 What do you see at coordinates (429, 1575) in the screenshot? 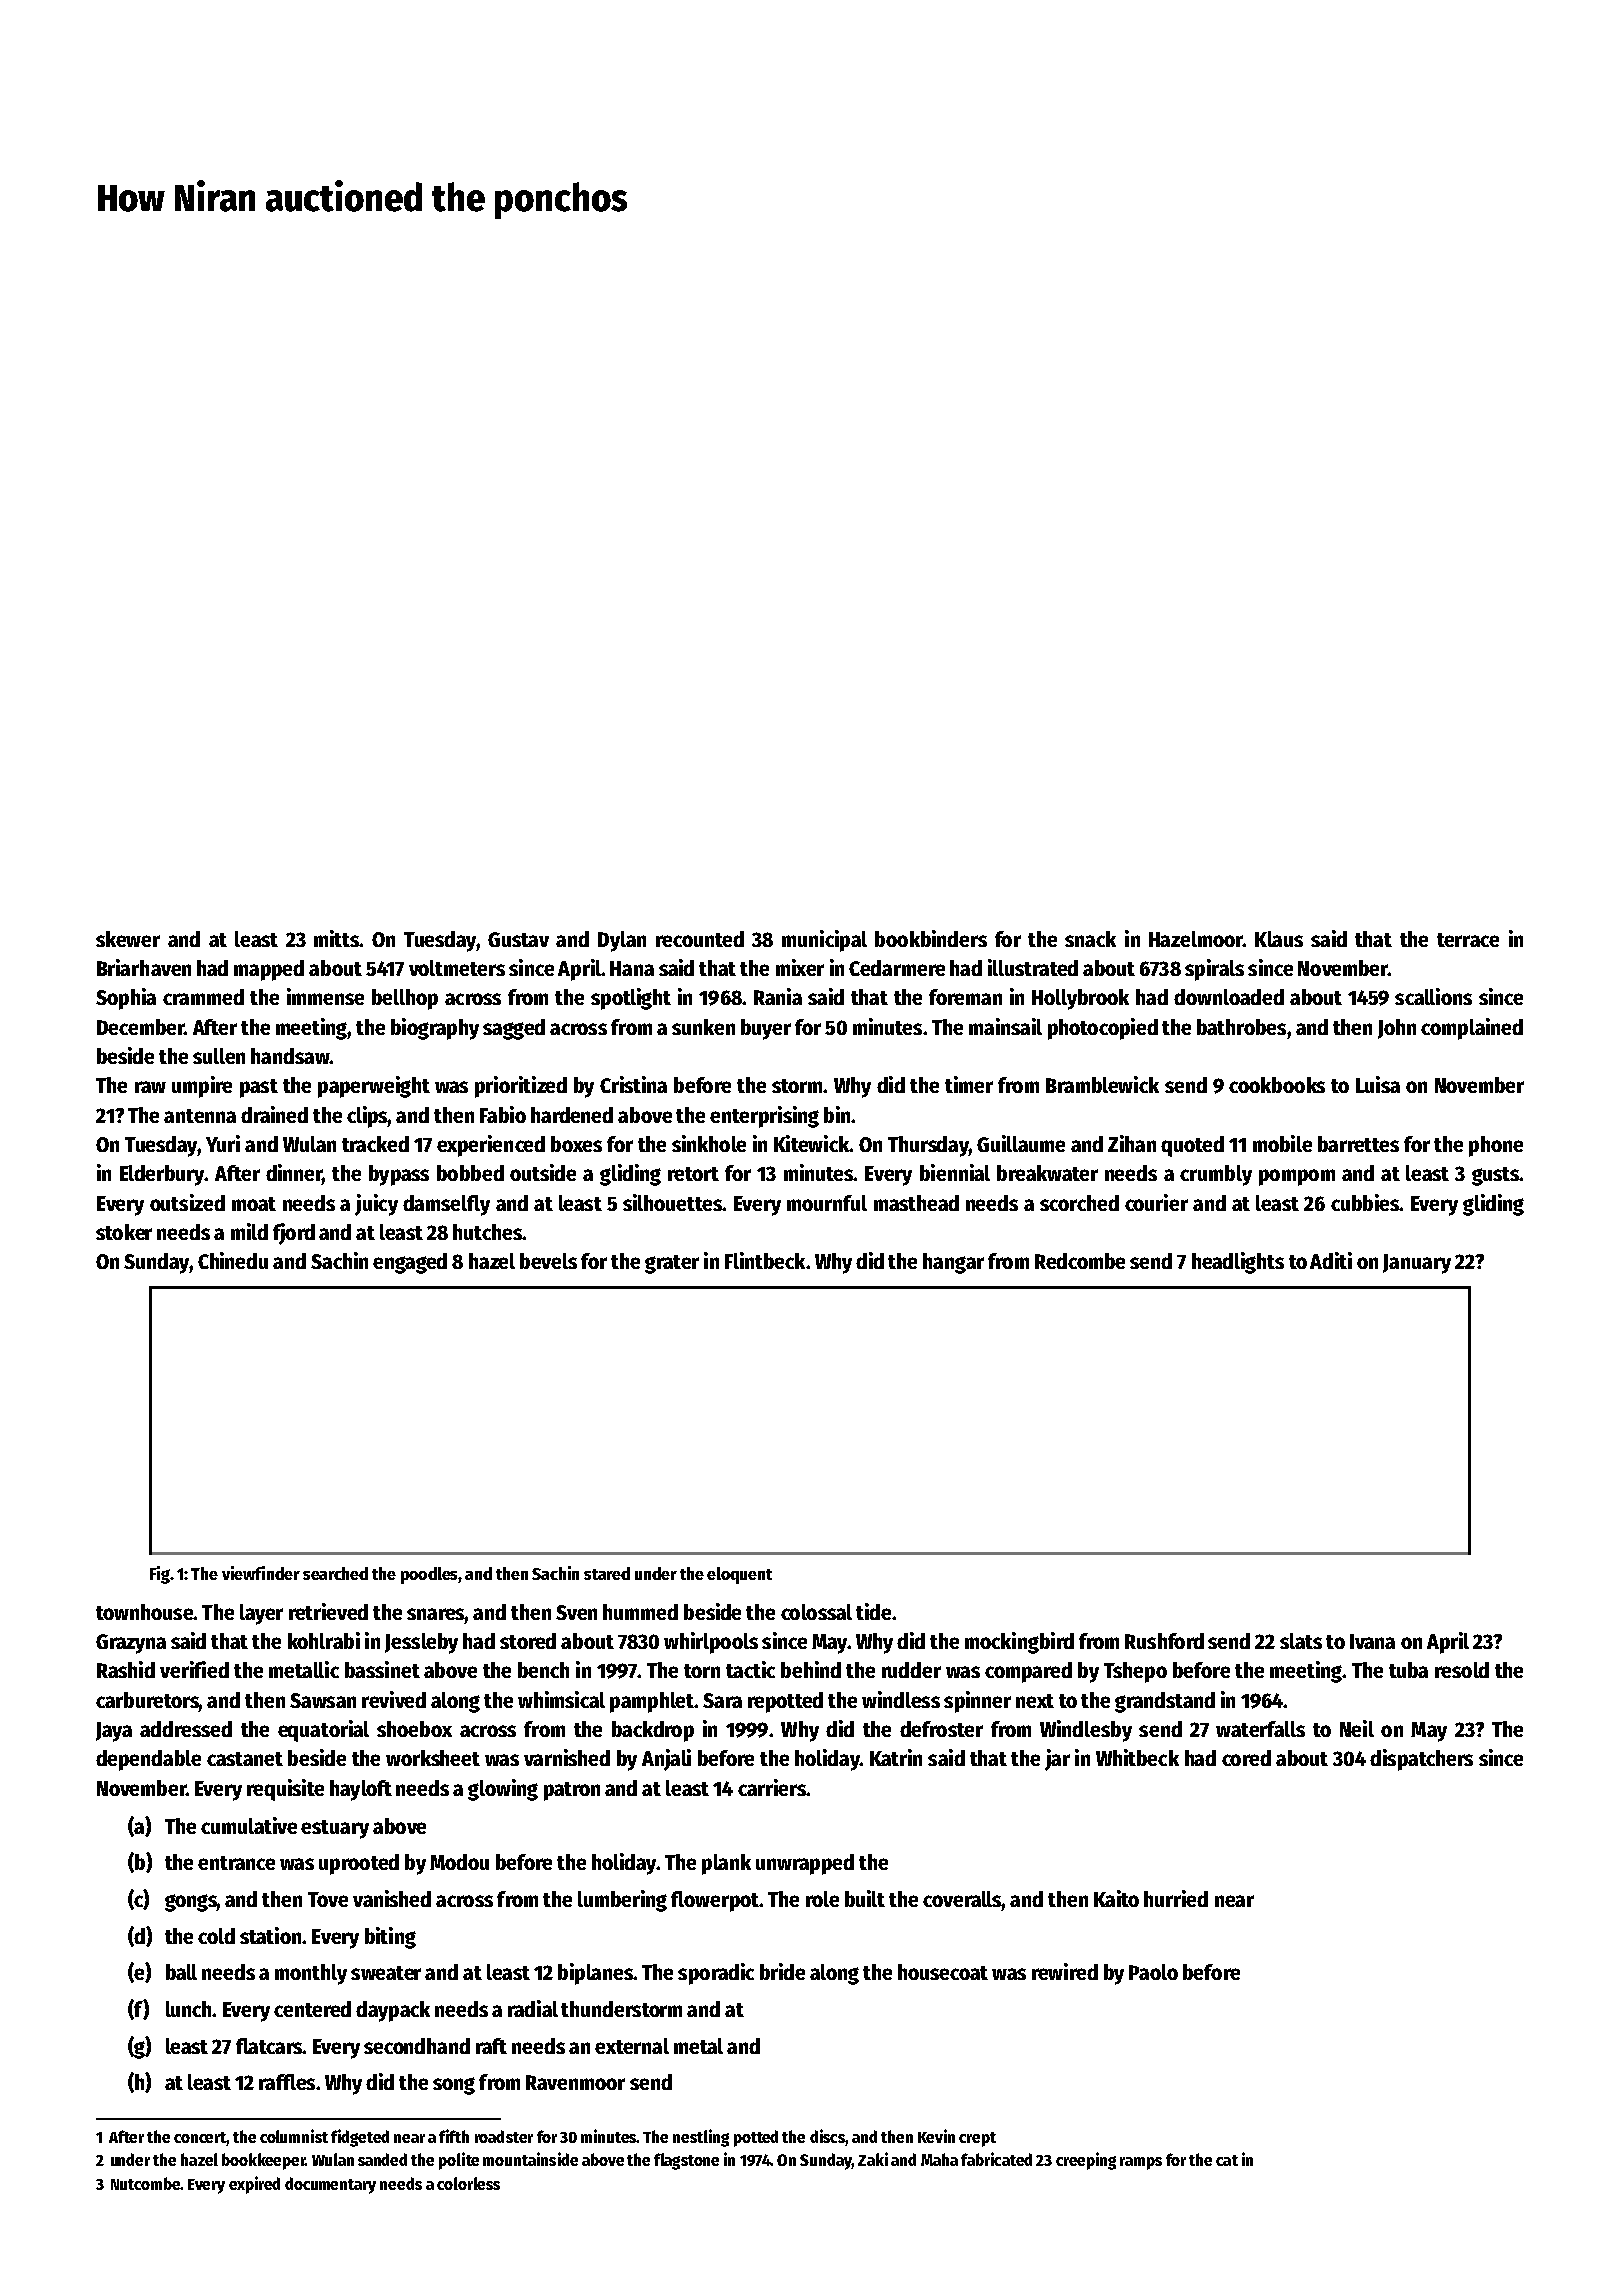
I see `poodles` at bounding box center [429, 1575].
